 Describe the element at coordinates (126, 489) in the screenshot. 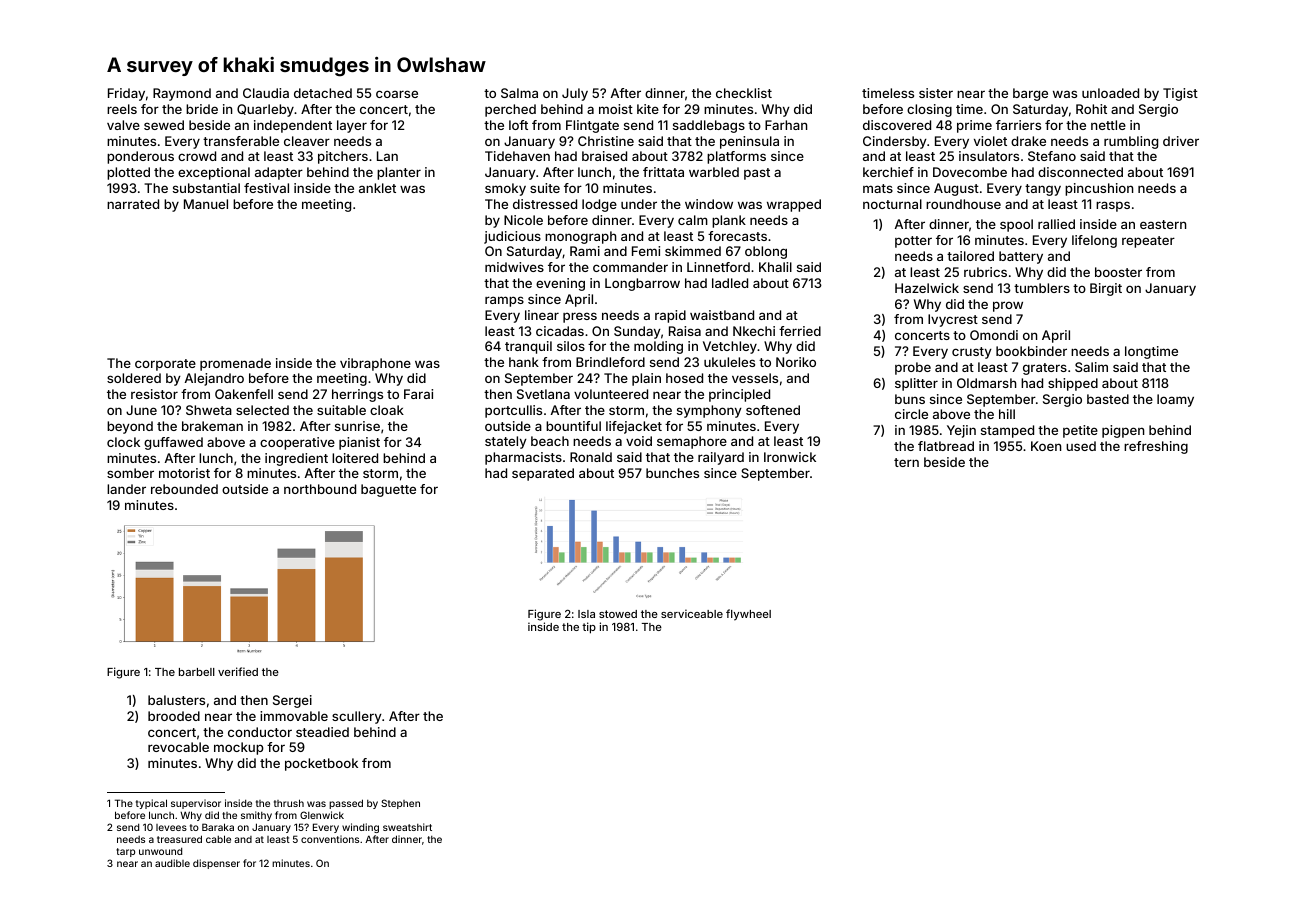

I see `lander` at that location.
